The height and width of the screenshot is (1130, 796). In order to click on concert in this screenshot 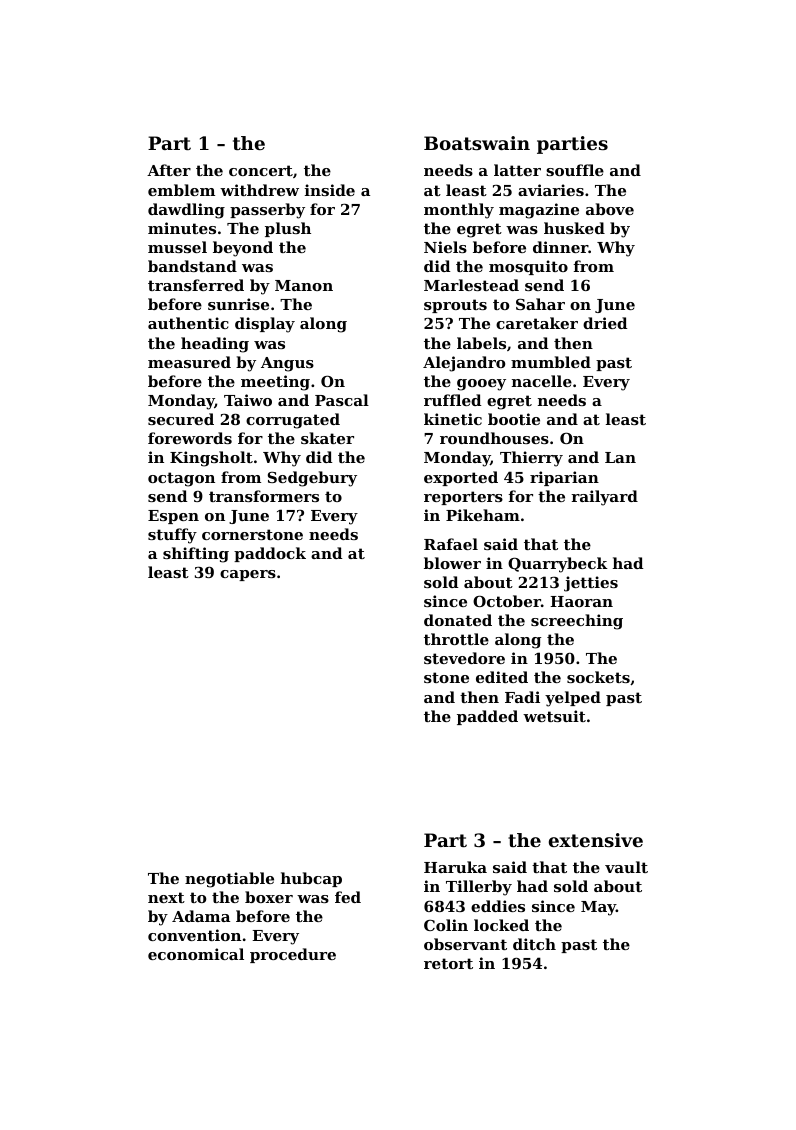, I will do `click(261, 170)`.
